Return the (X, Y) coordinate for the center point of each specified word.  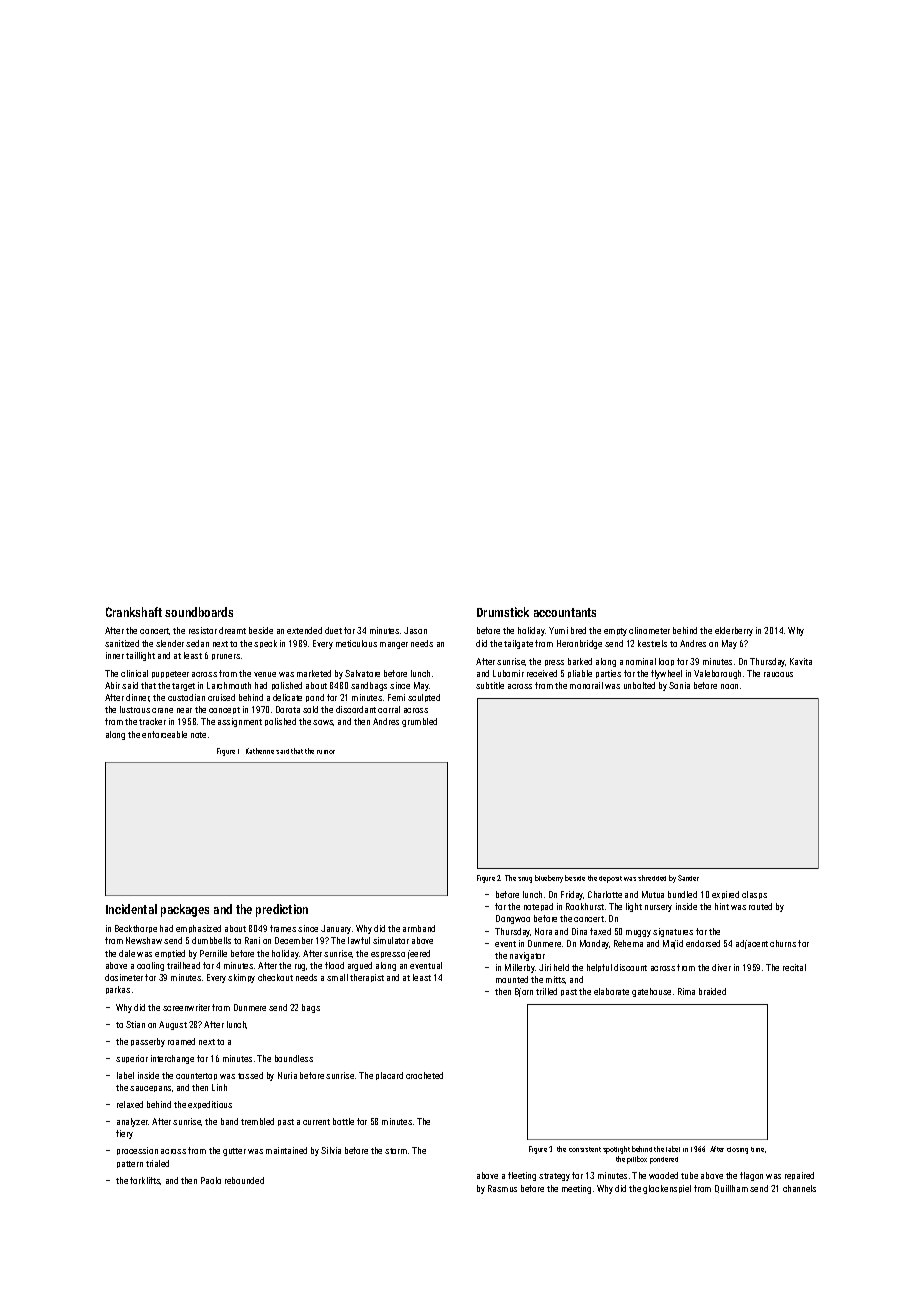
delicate (287, 697)
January (336, 929)
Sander (688, 878)
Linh (219, 1087)
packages (185, 910)
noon (729, 686)
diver (721, 967)
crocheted (424, 1075)
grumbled (419, 722)
